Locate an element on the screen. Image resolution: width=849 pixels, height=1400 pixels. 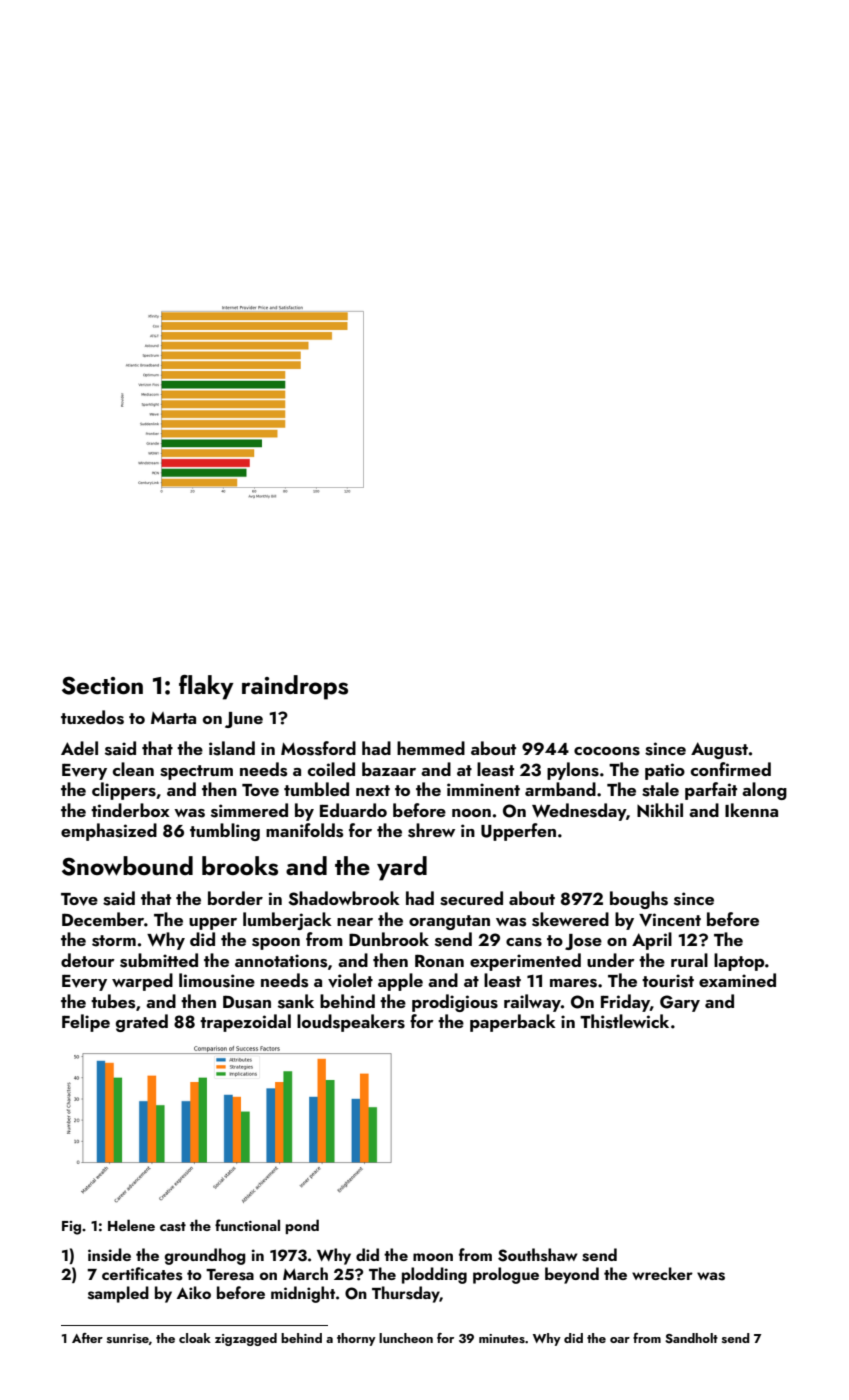
Southshaw is located at coordinates (538, 1255).
